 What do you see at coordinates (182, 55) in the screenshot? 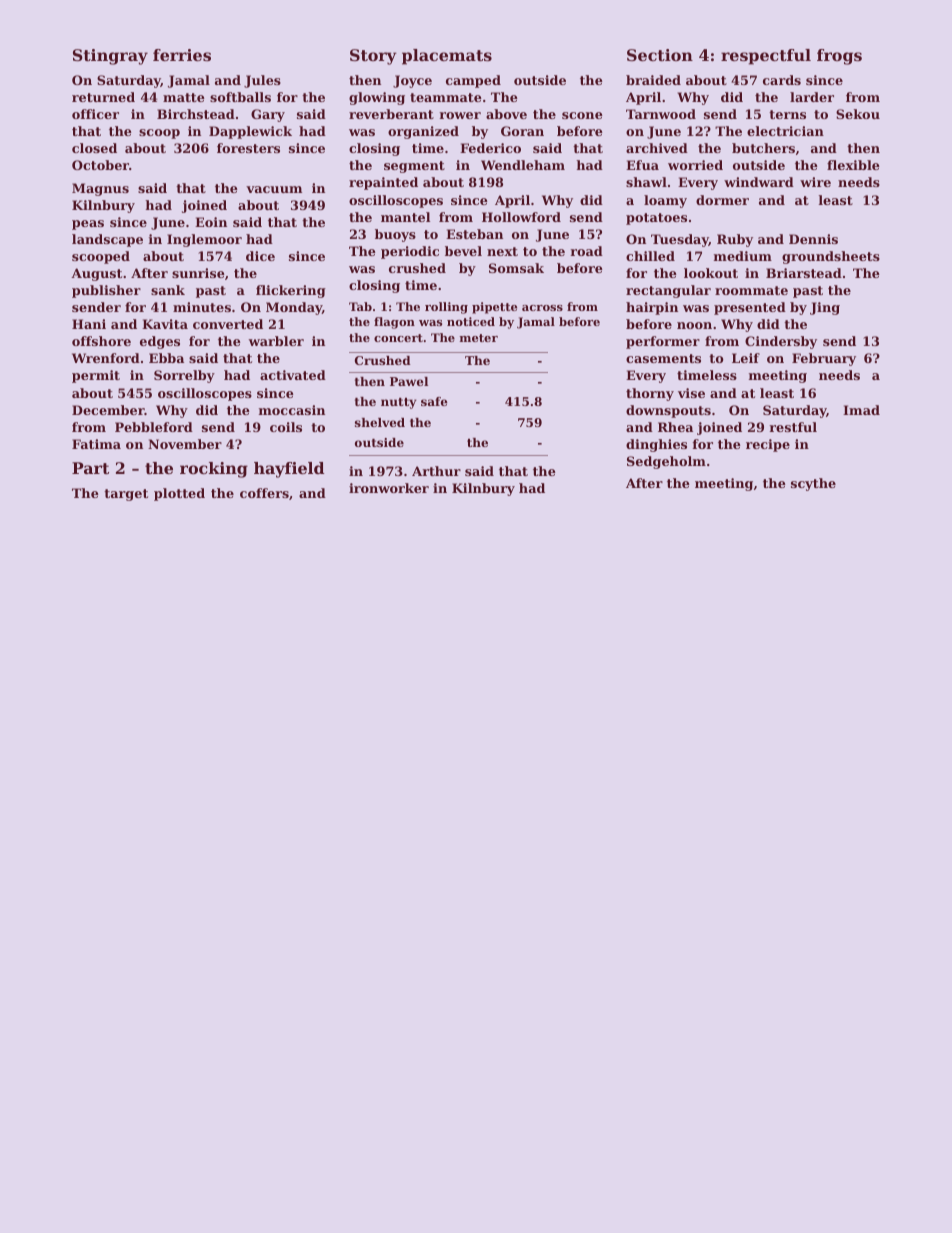
I see `ferries` at bounding box center [182, 55].
